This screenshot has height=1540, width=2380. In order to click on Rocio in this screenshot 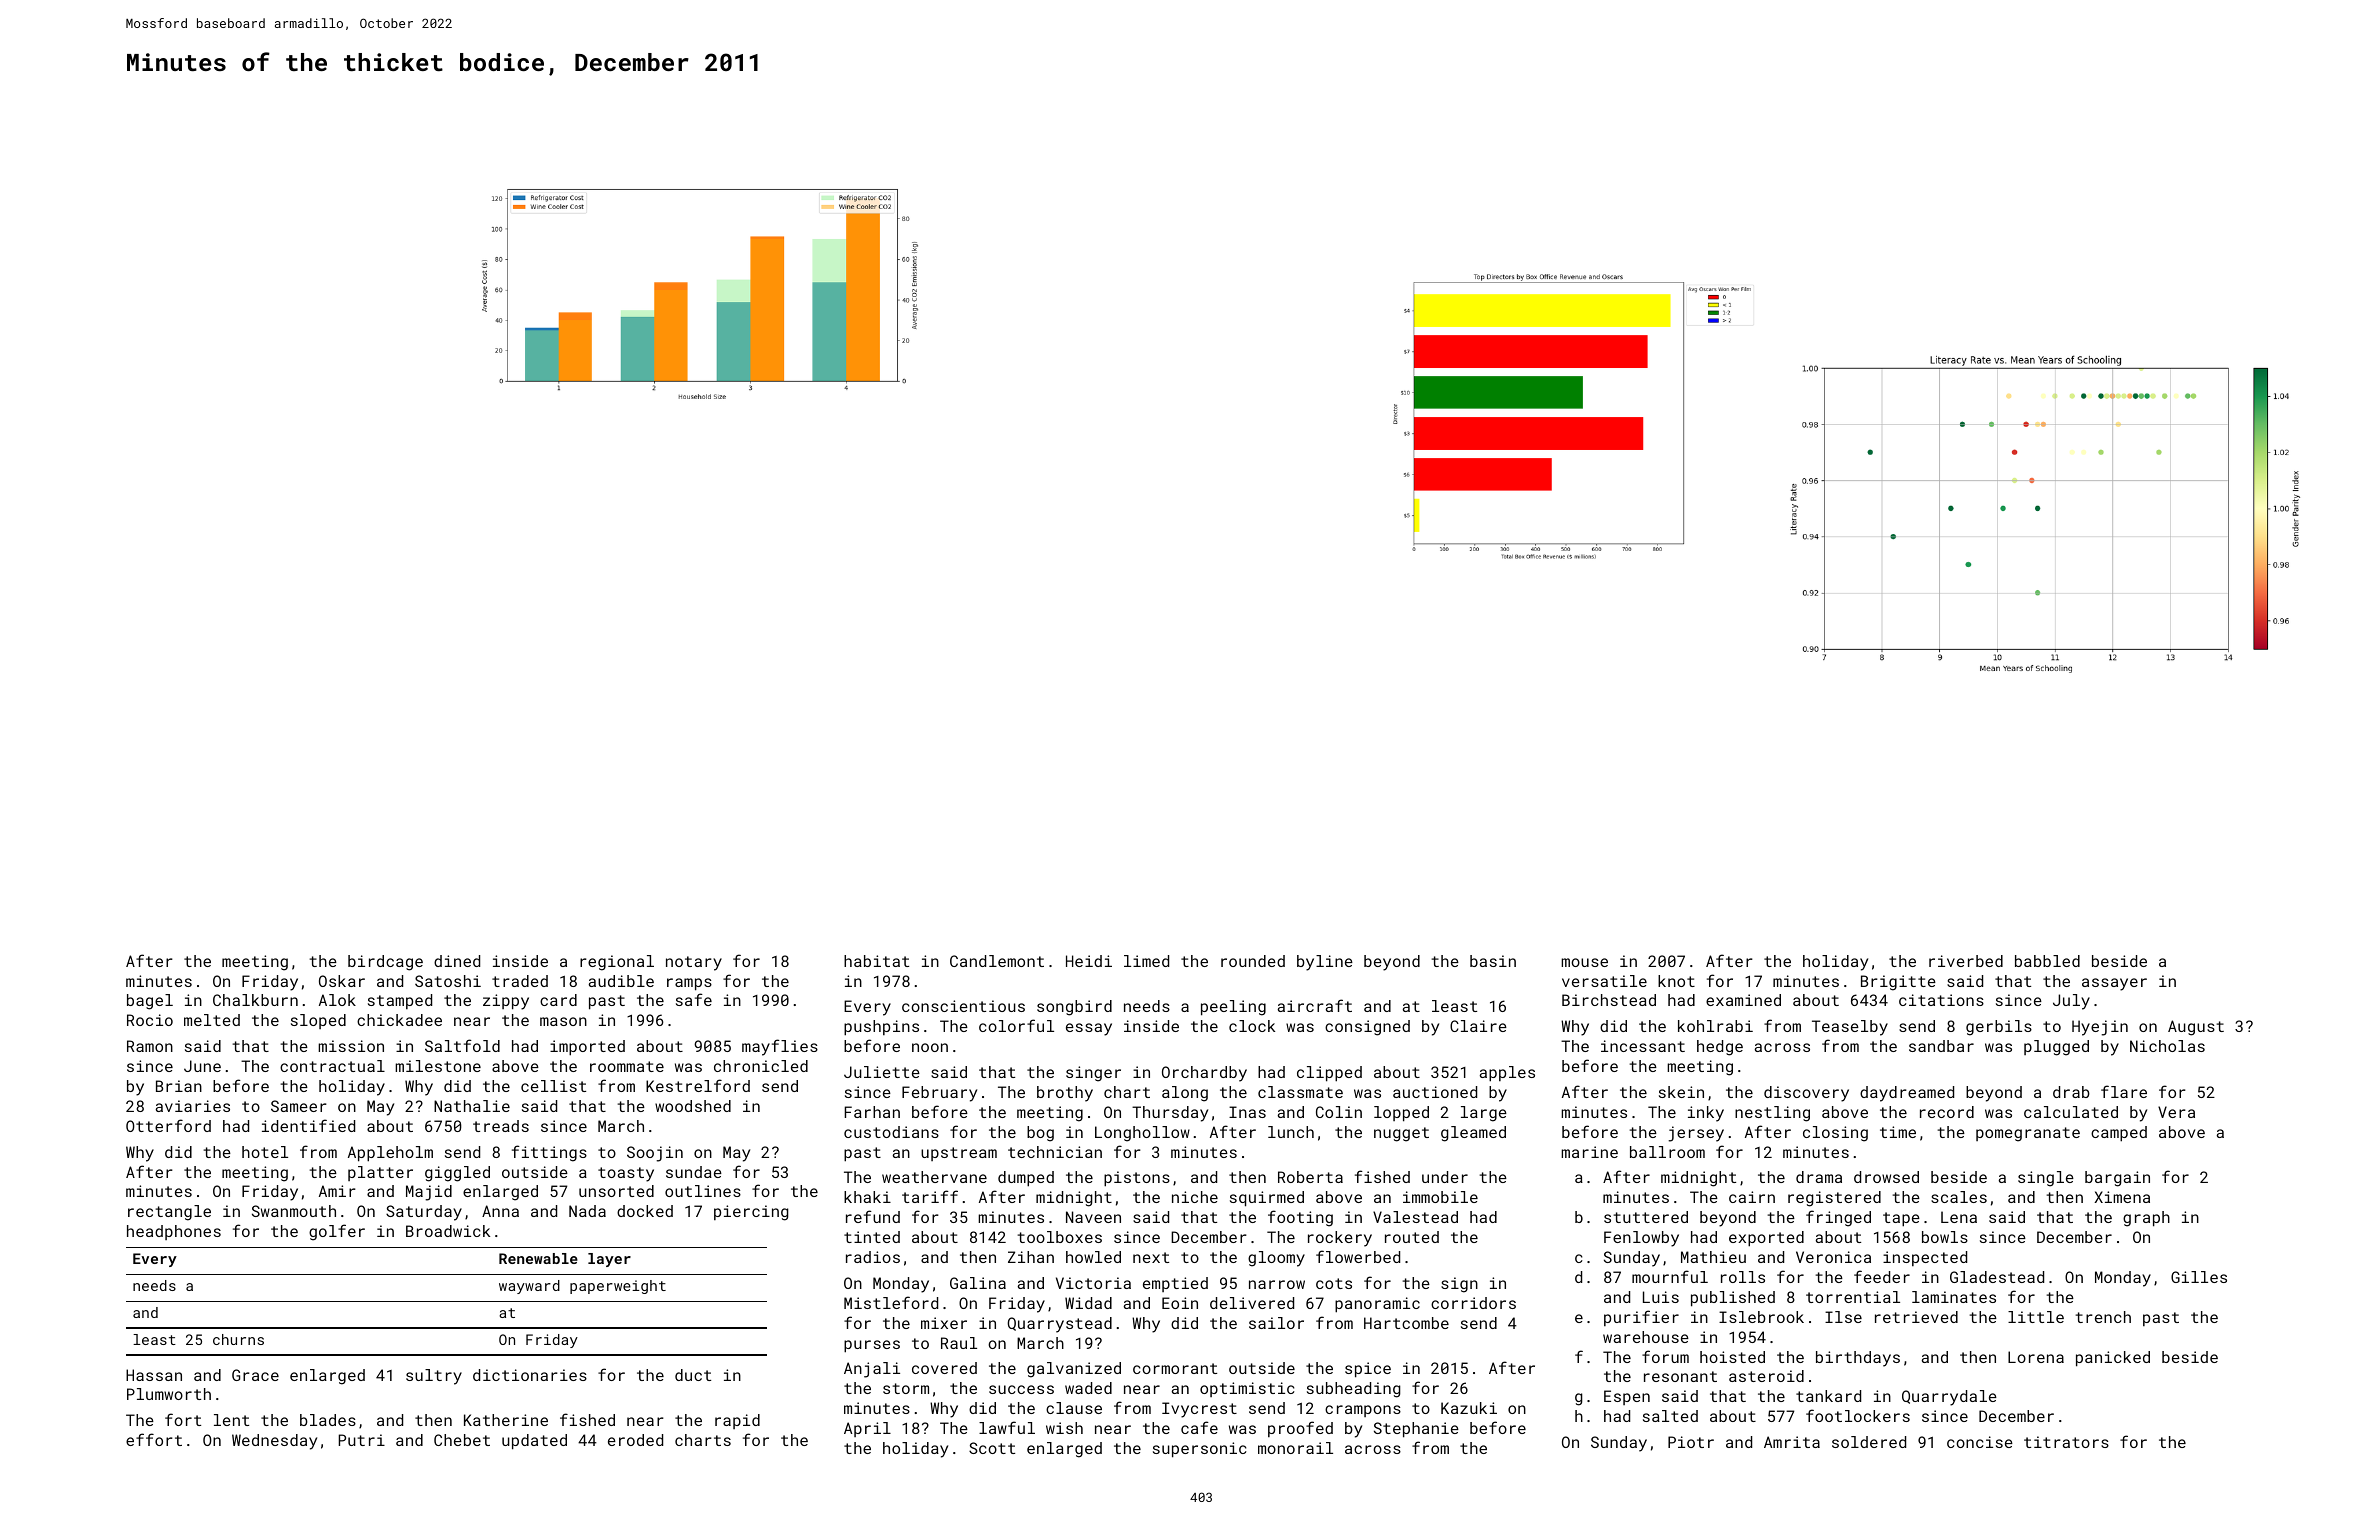, I will do `click(150, 1020)`.
